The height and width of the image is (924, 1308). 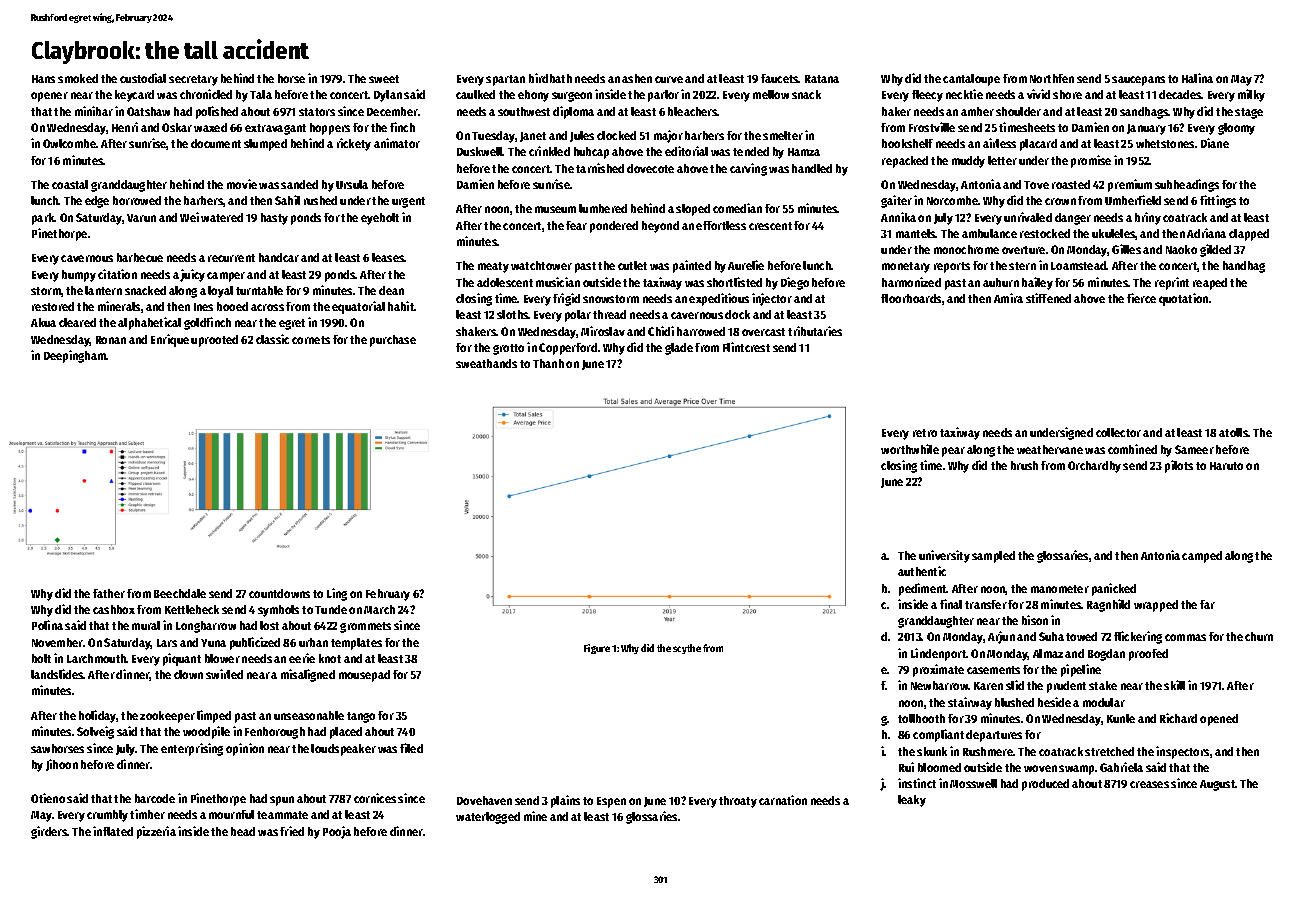 What do you see at coordinates (1149, 784) in the image?
I see `creases` at bounding box center [1149, 784].
